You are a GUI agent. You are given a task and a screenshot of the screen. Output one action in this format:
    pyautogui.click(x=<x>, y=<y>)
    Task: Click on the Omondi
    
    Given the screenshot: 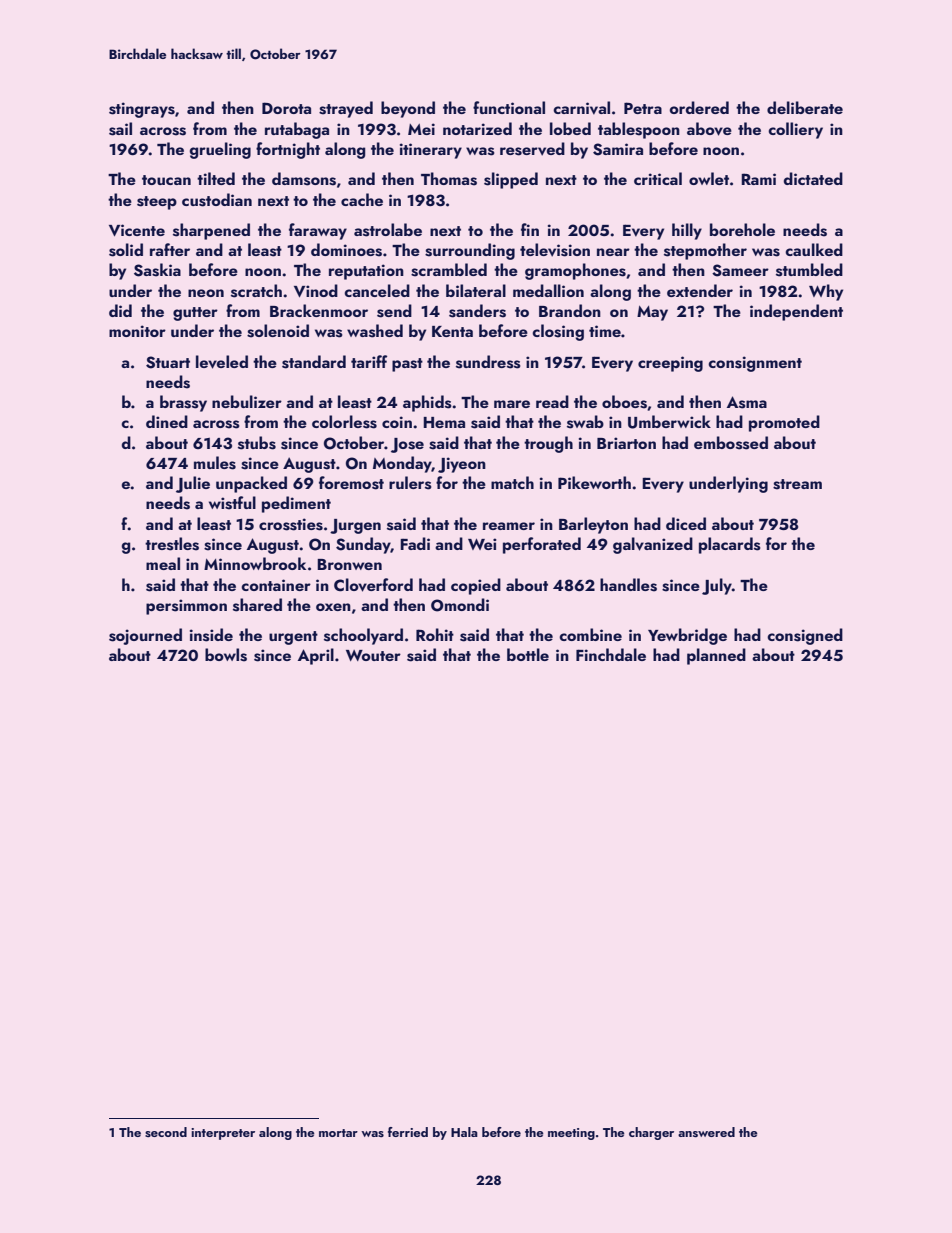 What is the action you would take?
    pyautogui.click(x=460, y=605)
